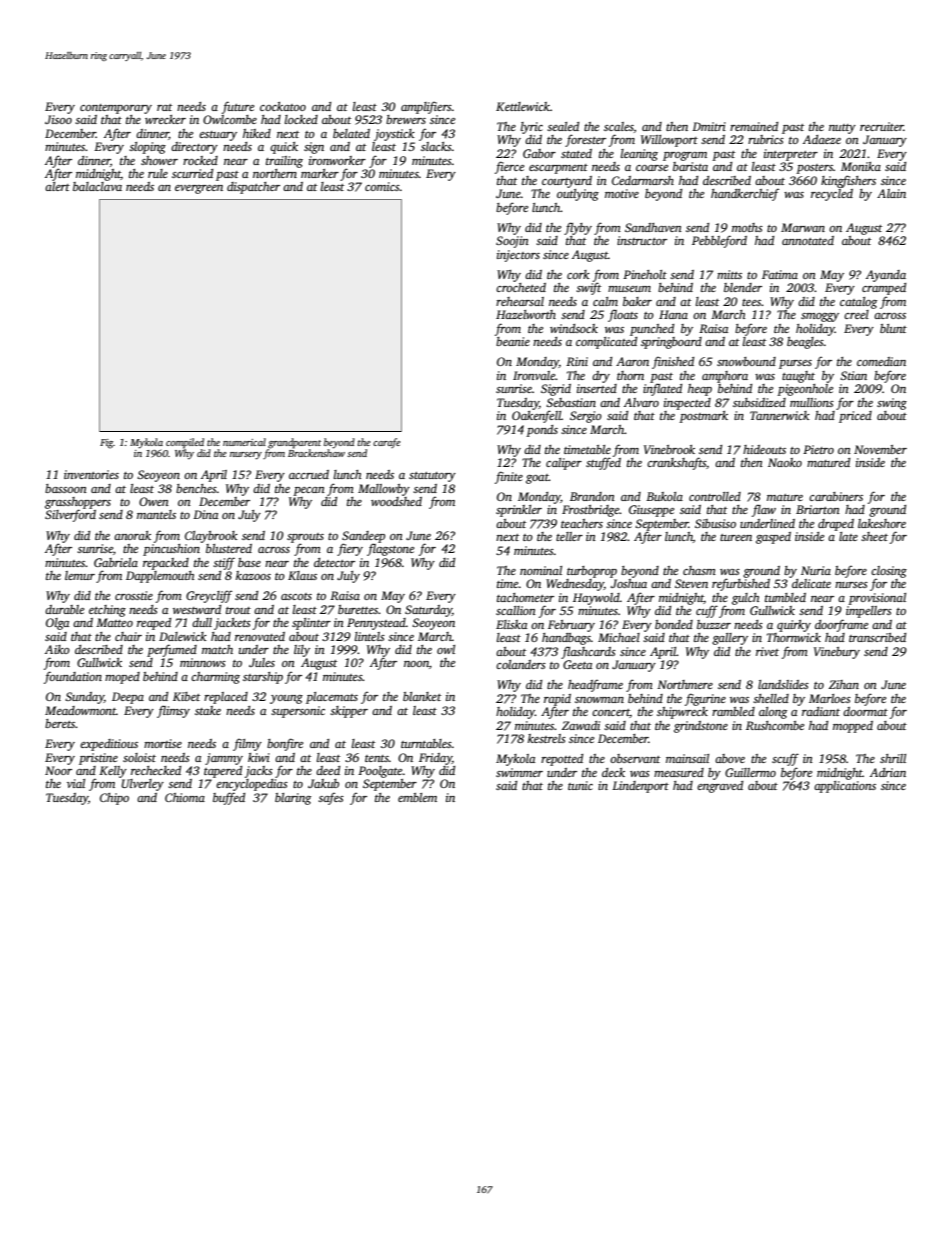 The height and width of the page is (1233, 952). What do you see at coordinates (889, 572) in the page?
I see `closing` at bounding box center [889, 572].
